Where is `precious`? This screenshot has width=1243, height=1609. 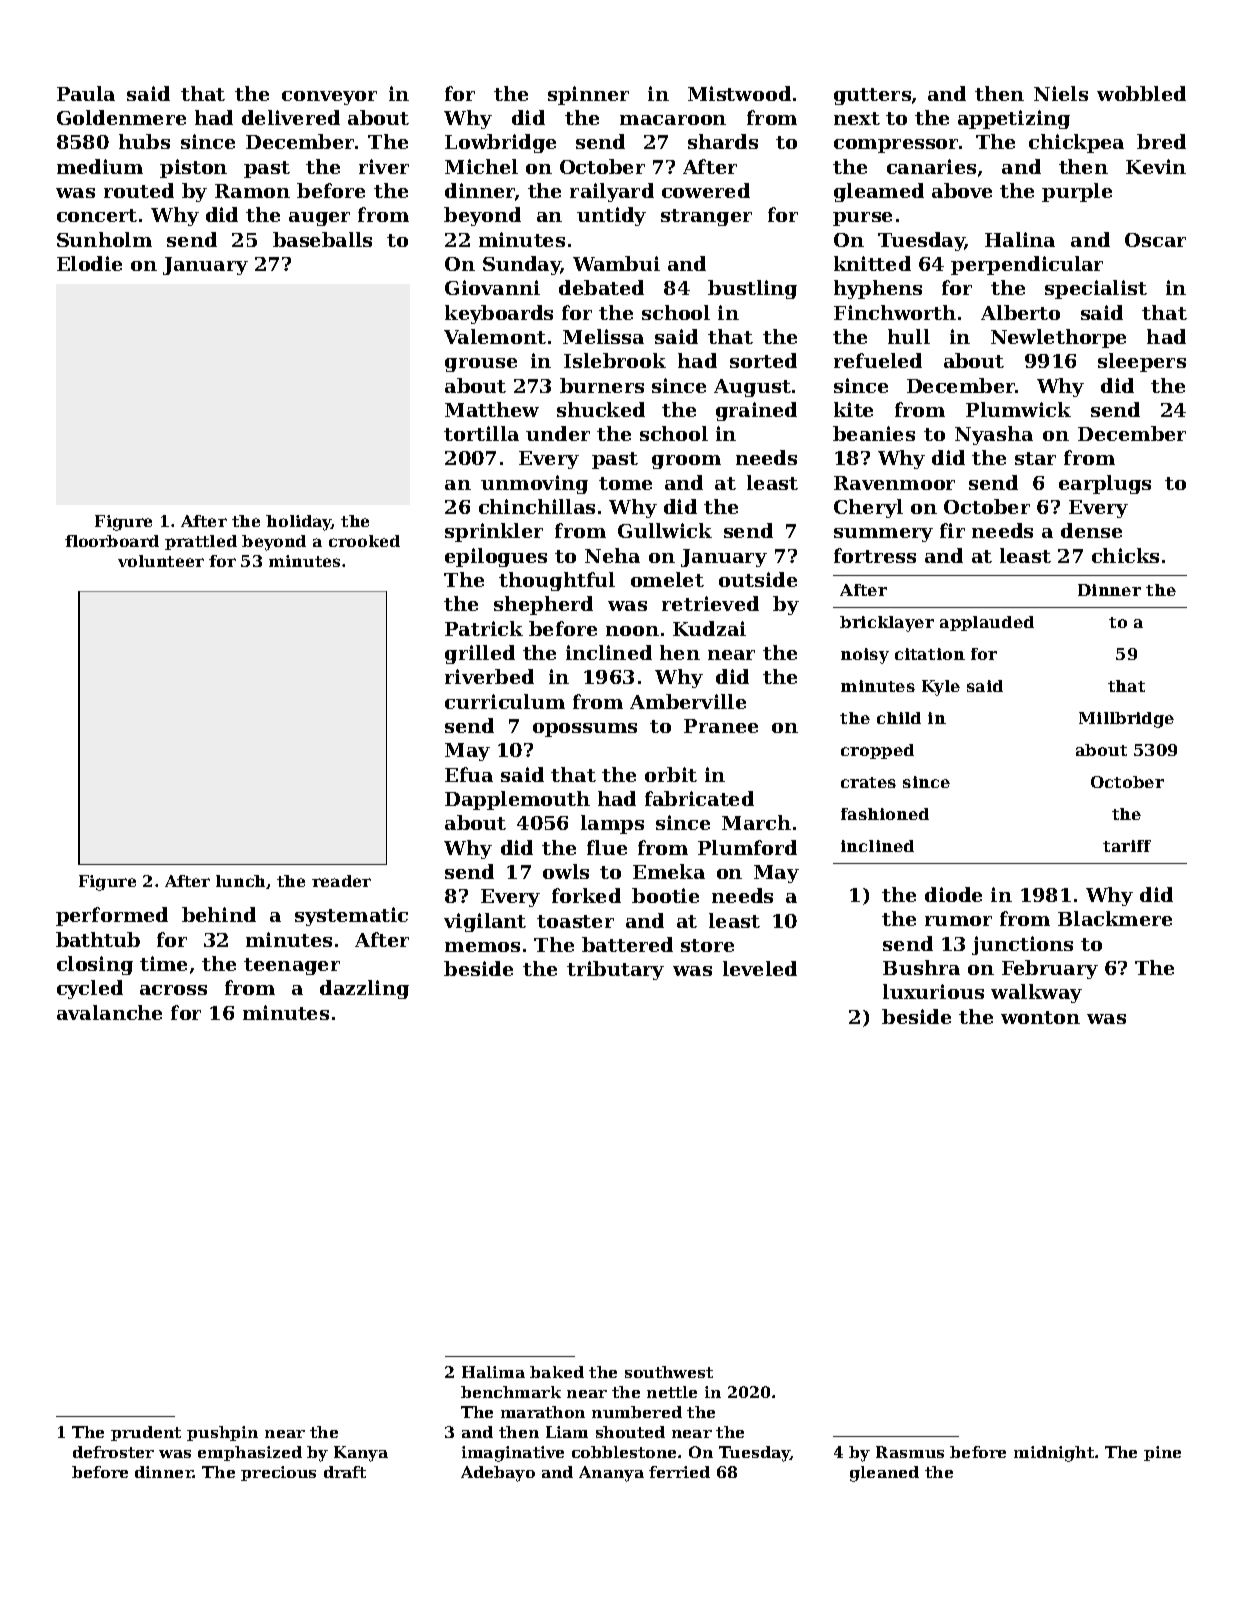 precious is located at coordinates (278, 1473).
